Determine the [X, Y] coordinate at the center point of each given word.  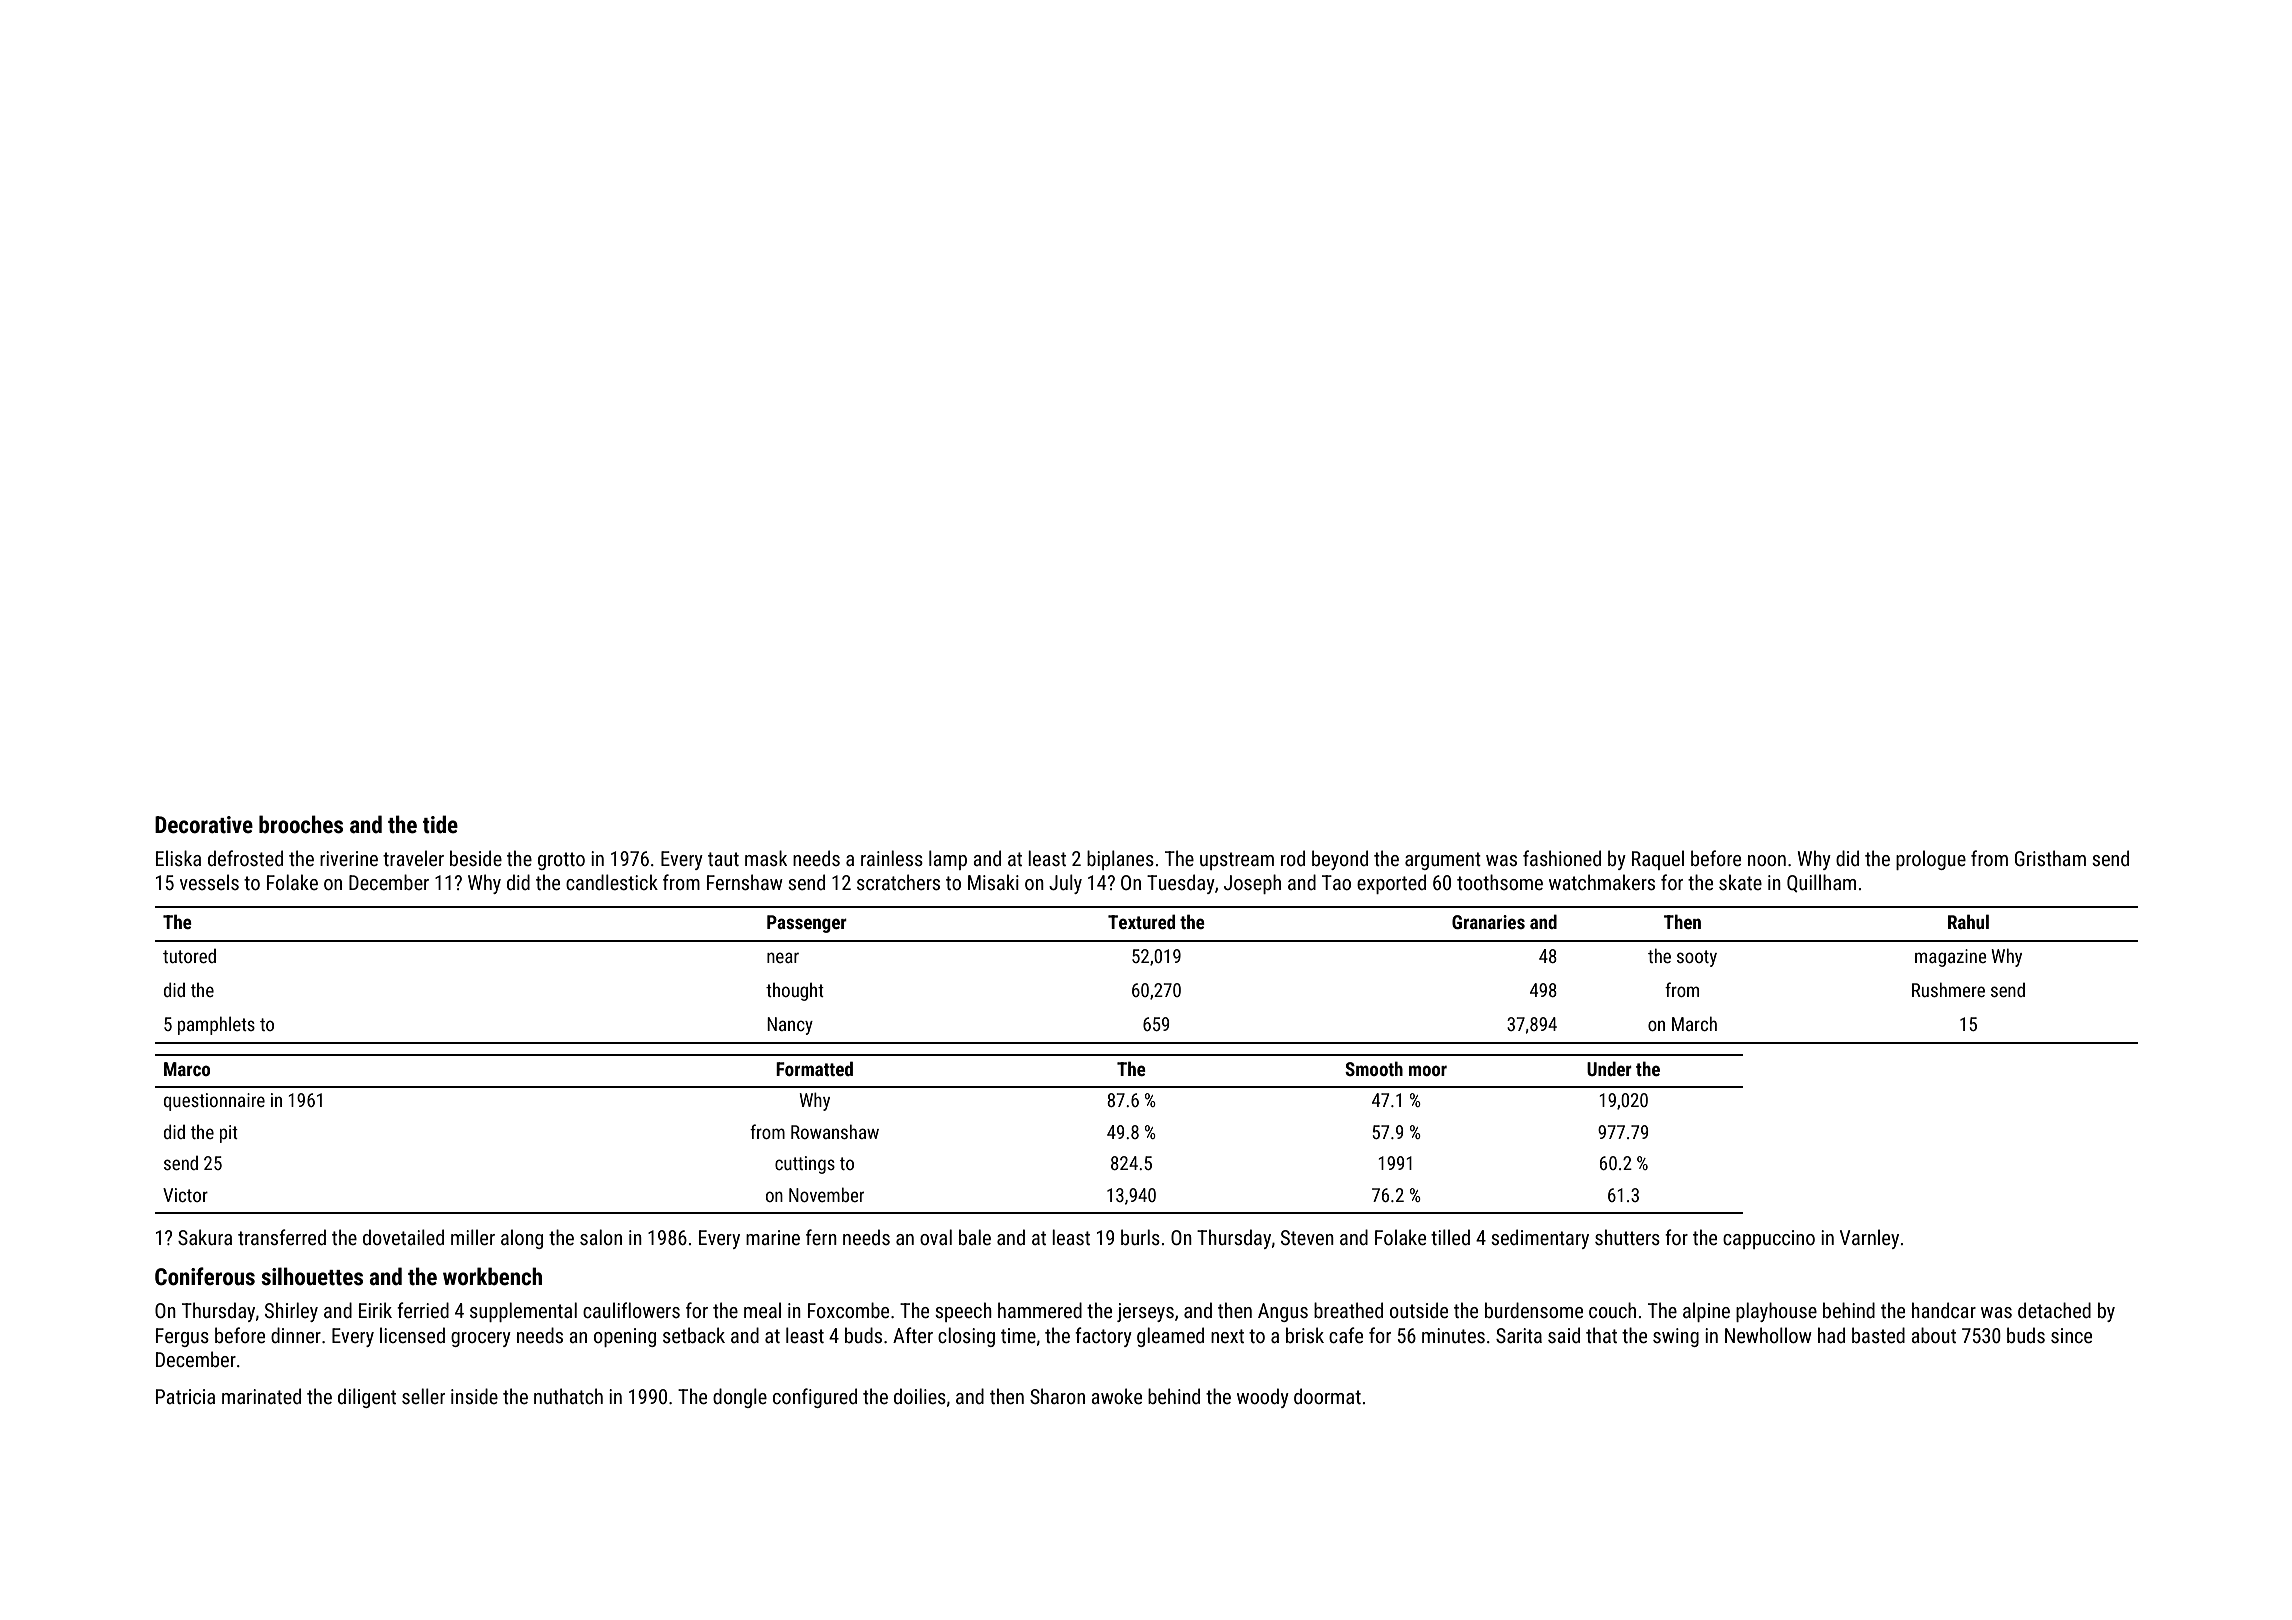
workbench [492, 1276]
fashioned [1562, 858]
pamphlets [216, 1025]
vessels [209, 882]
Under [1609, 1068]
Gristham [2050, 858]
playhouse [1776, 1312]
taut [723, 859]
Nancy [790, 1026]
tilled [1450, 1237]
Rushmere [1948, 989]
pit [229, 1134]
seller [423, 1396]
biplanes [1120, 860]
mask [766, 858]
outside [1419, 1310]
